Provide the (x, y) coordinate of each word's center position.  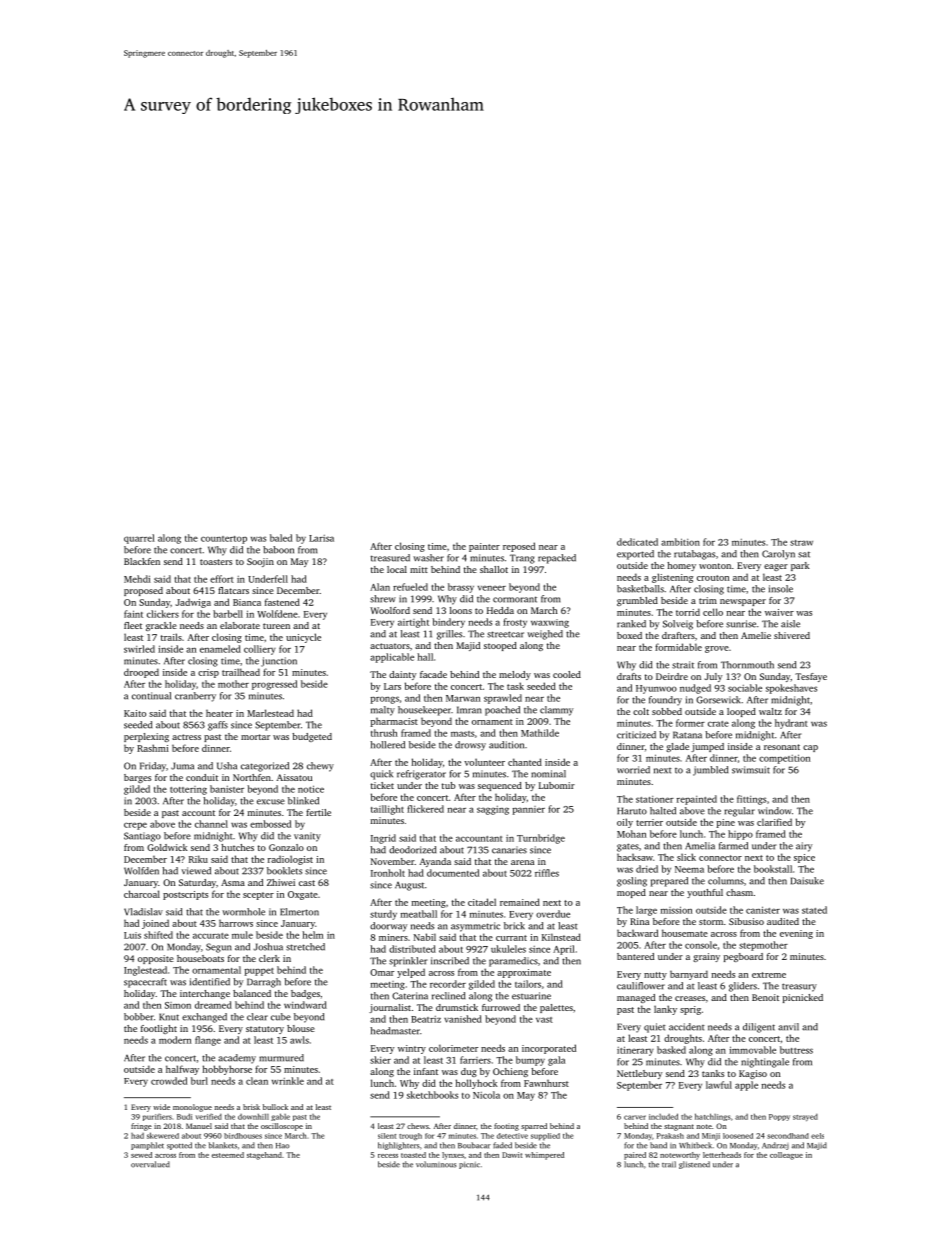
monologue (192, 1108)
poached (502, 711)
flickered (425, 809)
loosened (738, 1136)
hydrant (791, 724)
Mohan (631, 834)
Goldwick (167, 847)
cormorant (515, 599)
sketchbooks (432, 1095)
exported (635, 555)
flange (208, 1041)
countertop (224, 540)
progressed (274, 685)
